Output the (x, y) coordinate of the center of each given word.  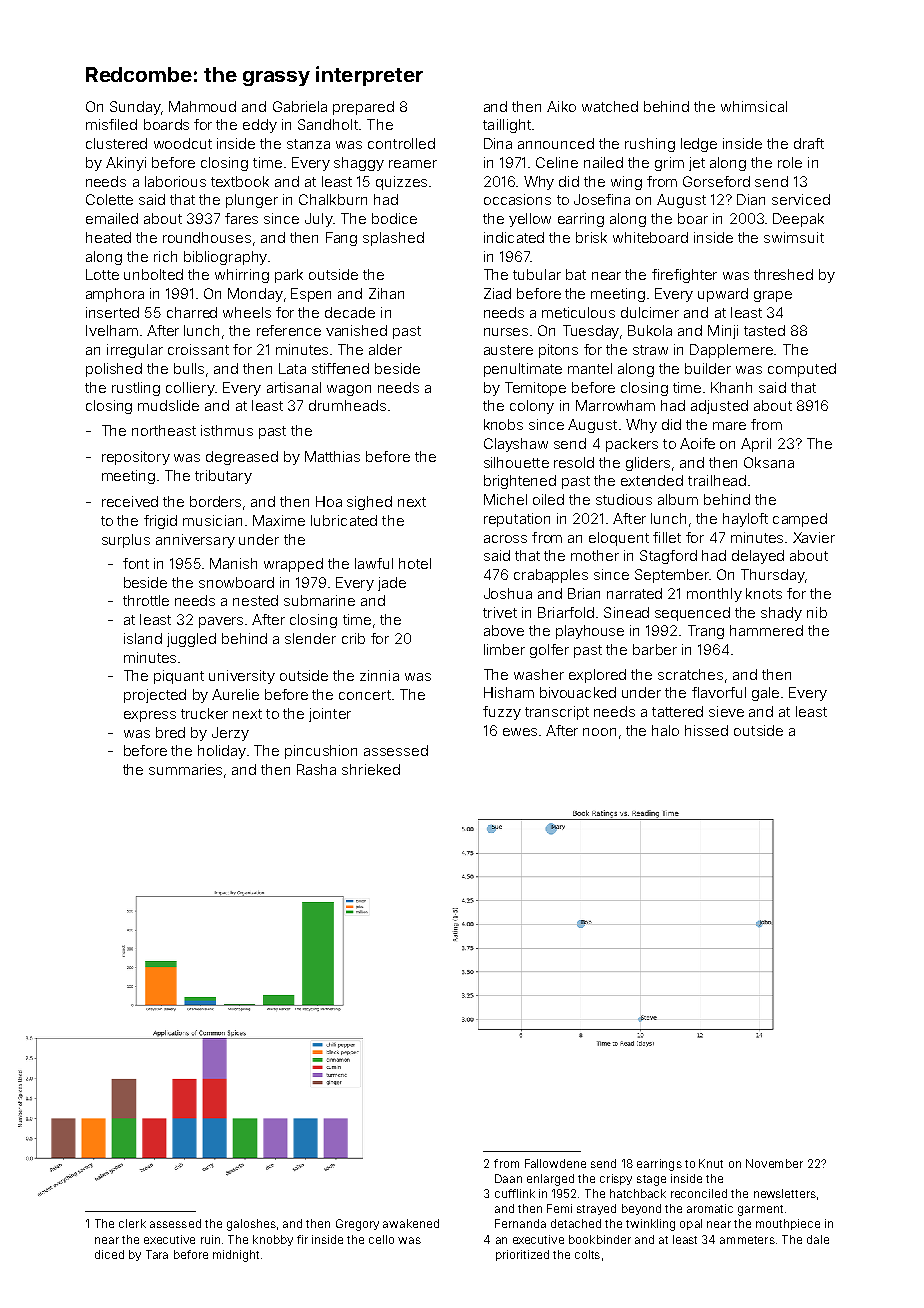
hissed (706, 730)
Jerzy (230, 734)
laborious (175, 181)
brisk (591, 237)
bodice (394, 218)
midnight (236, 1256)
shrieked (371, 769)
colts (587, 1254)
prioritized (522, 1255)
